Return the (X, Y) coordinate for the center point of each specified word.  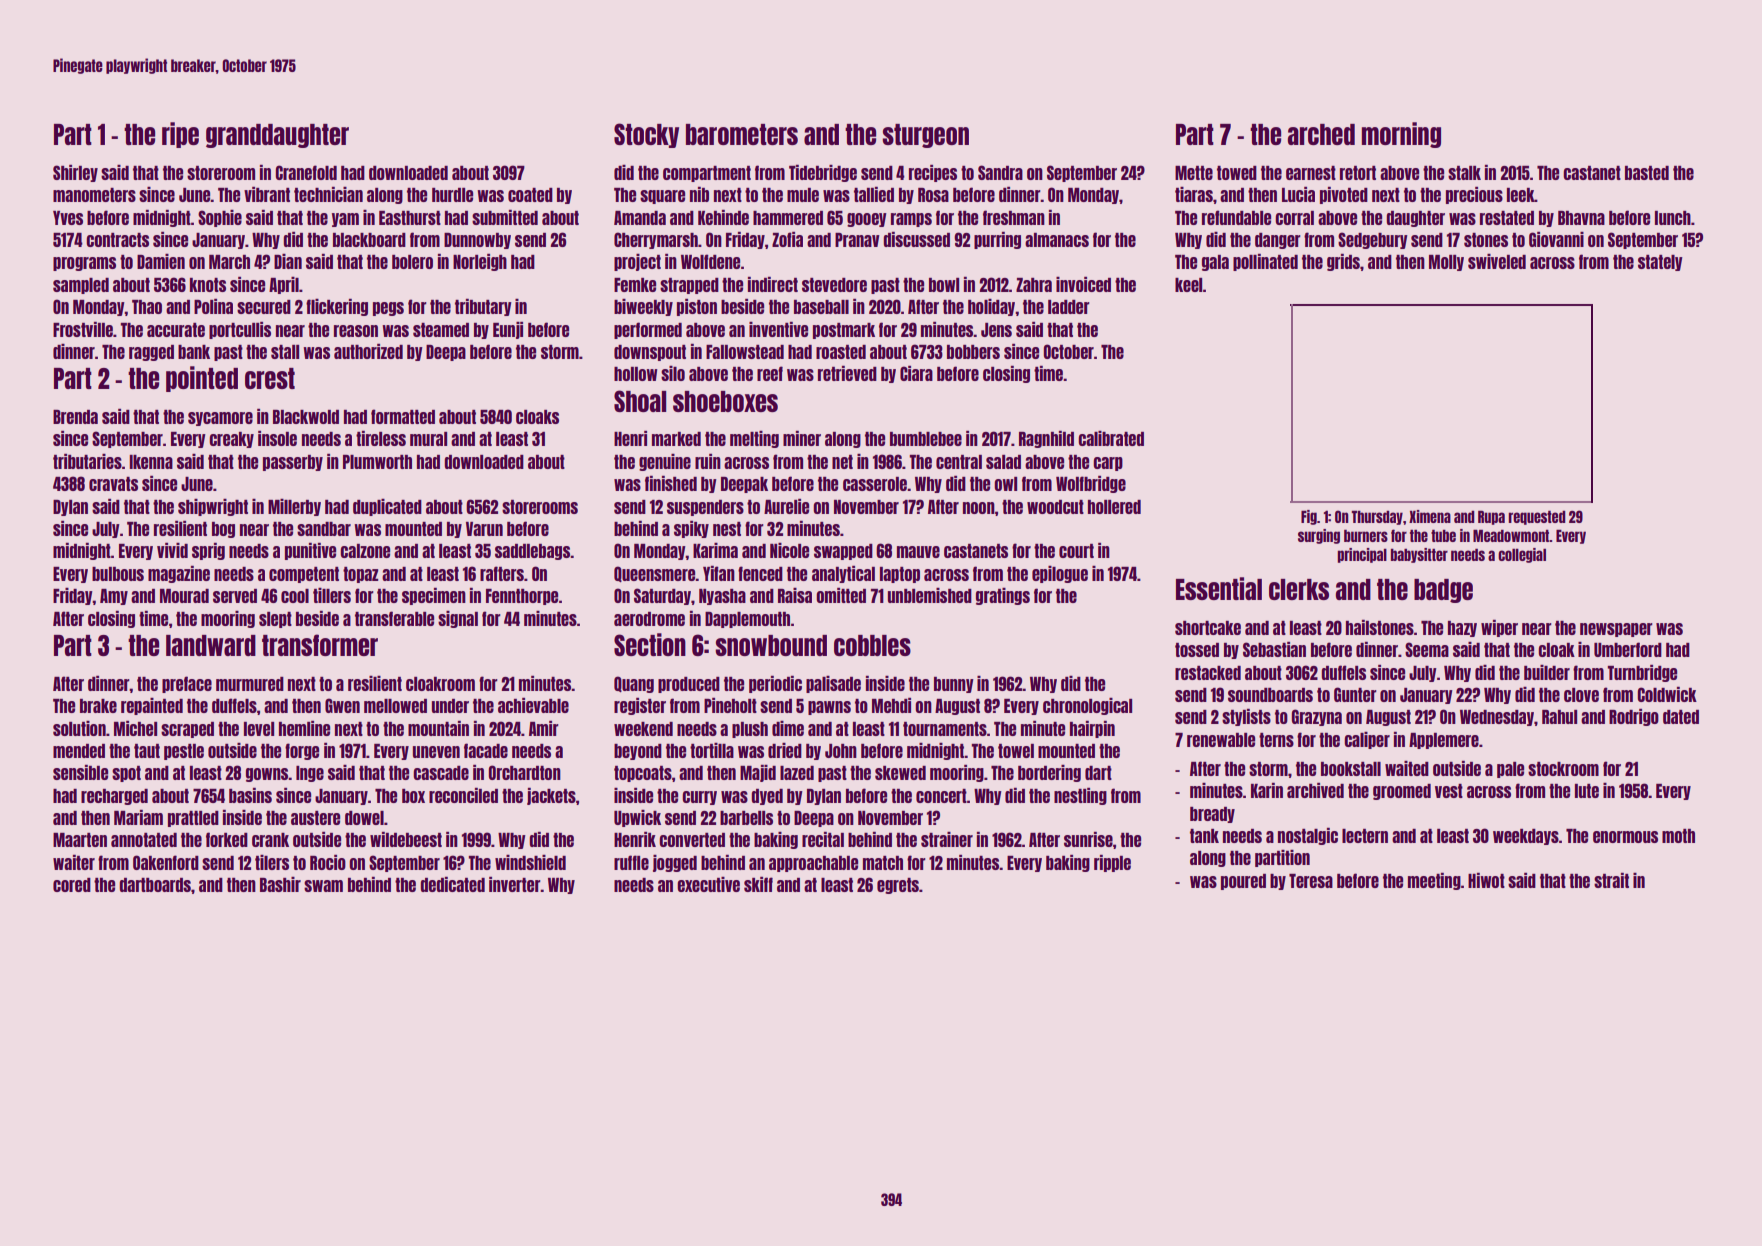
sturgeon (925, 136)
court (1076, 551)
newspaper (1616, 630)
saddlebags (532, 552)
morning (1401, 135)
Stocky (646, 135)
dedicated (452, 884)
